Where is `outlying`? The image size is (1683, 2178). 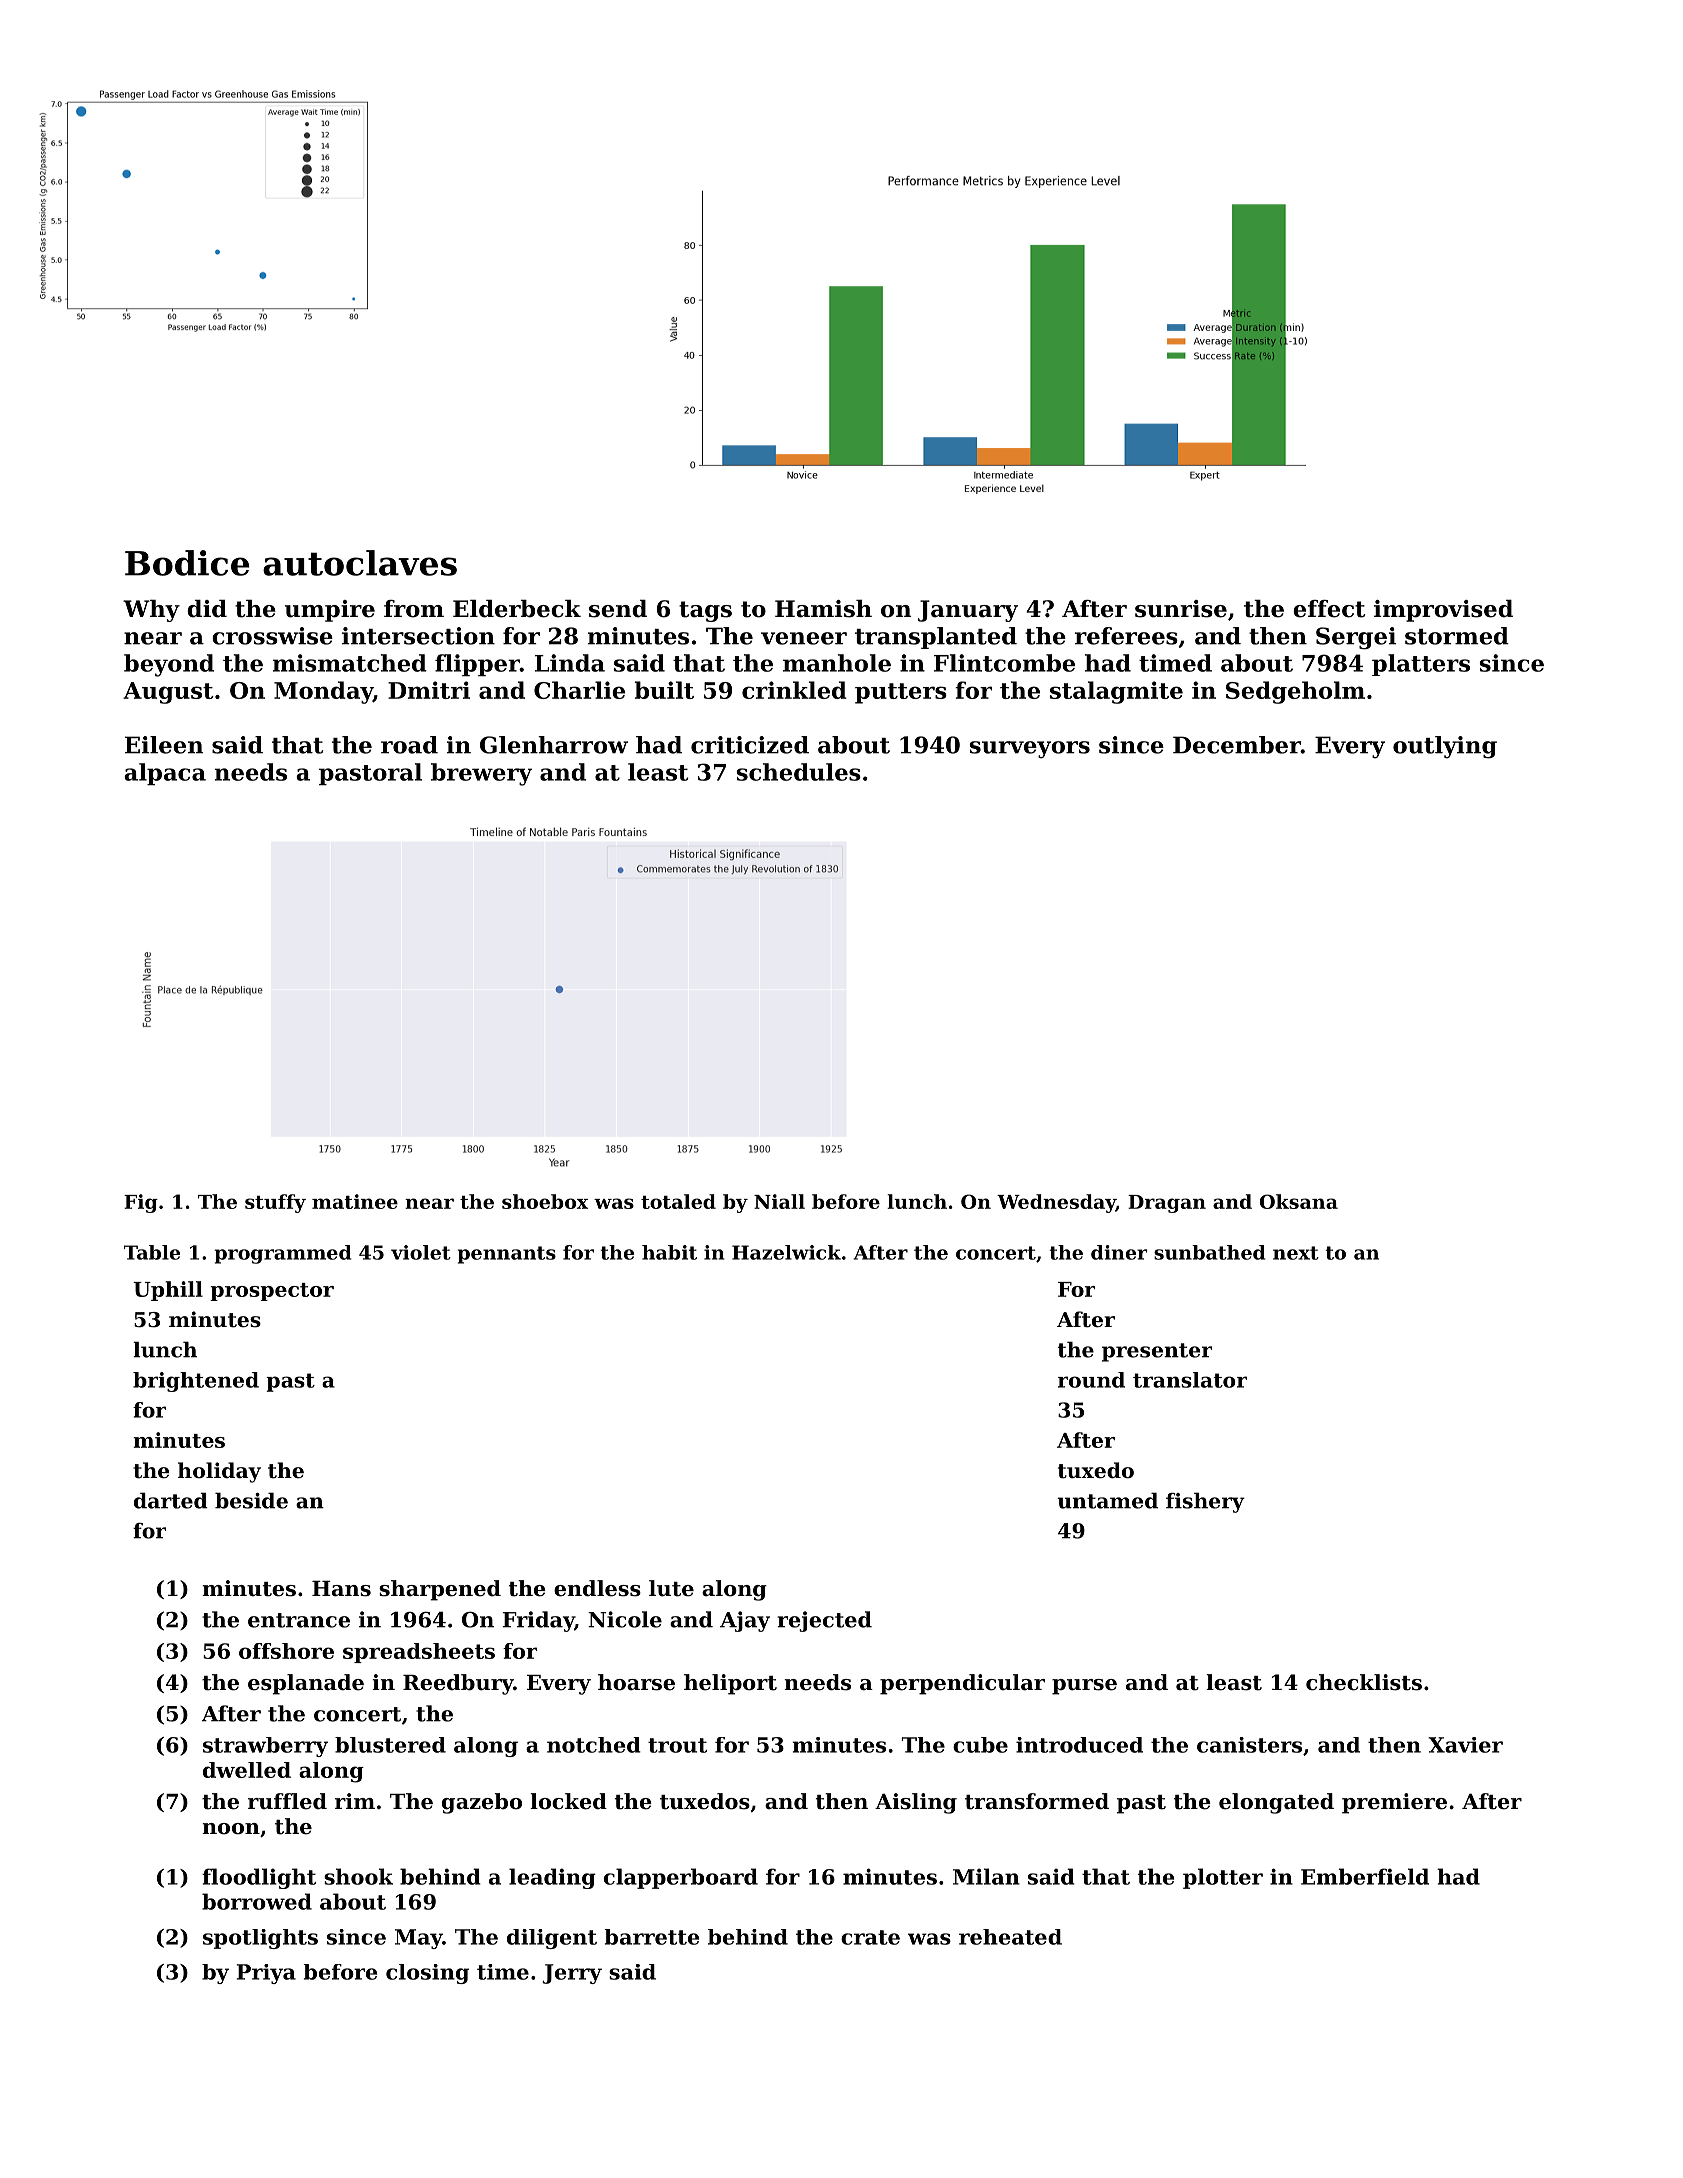
outlying is located at coordinates (1445, 747).
